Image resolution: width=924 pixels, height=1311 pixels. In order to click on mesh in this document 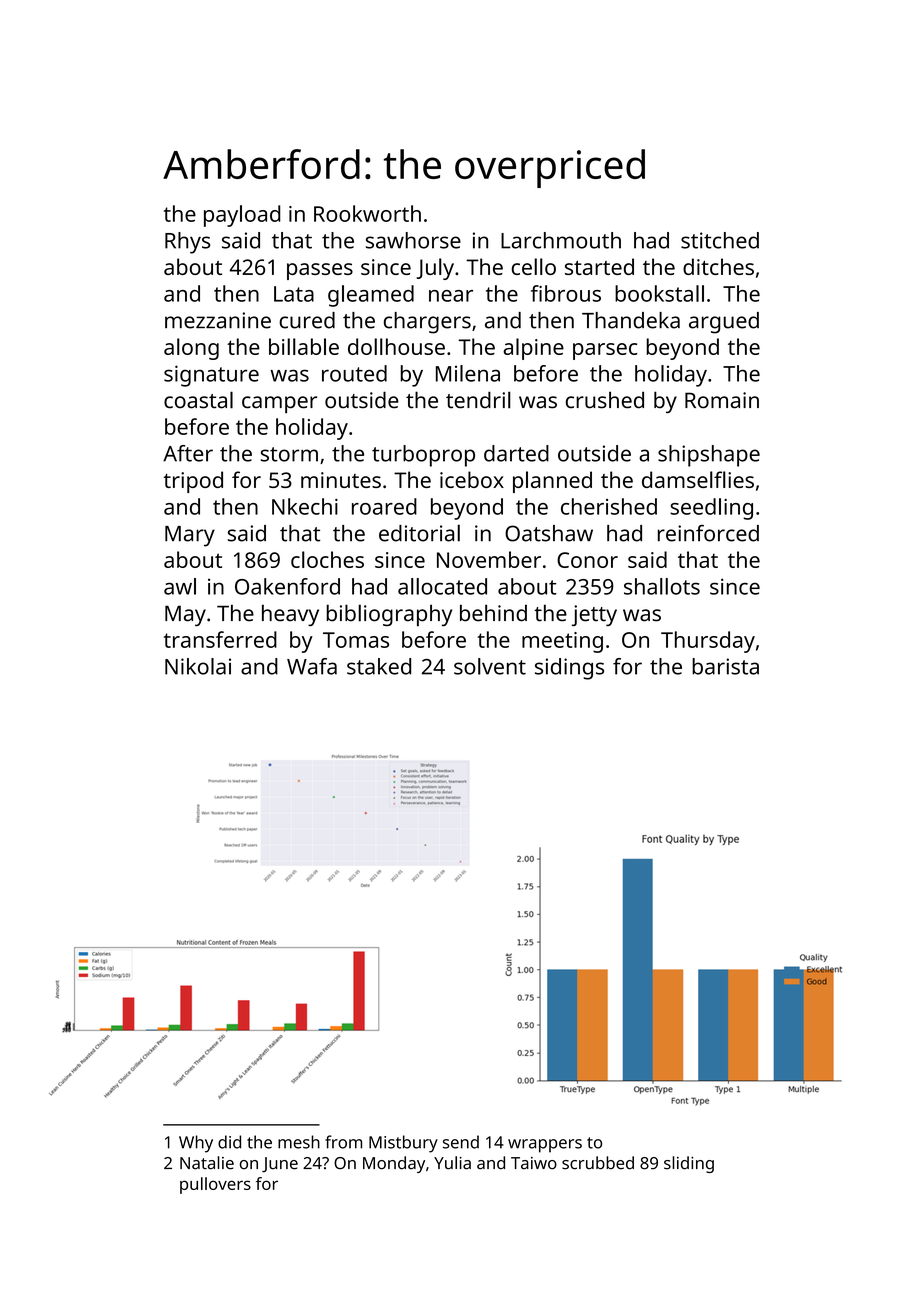, I will do `click(299, 1142)`.
